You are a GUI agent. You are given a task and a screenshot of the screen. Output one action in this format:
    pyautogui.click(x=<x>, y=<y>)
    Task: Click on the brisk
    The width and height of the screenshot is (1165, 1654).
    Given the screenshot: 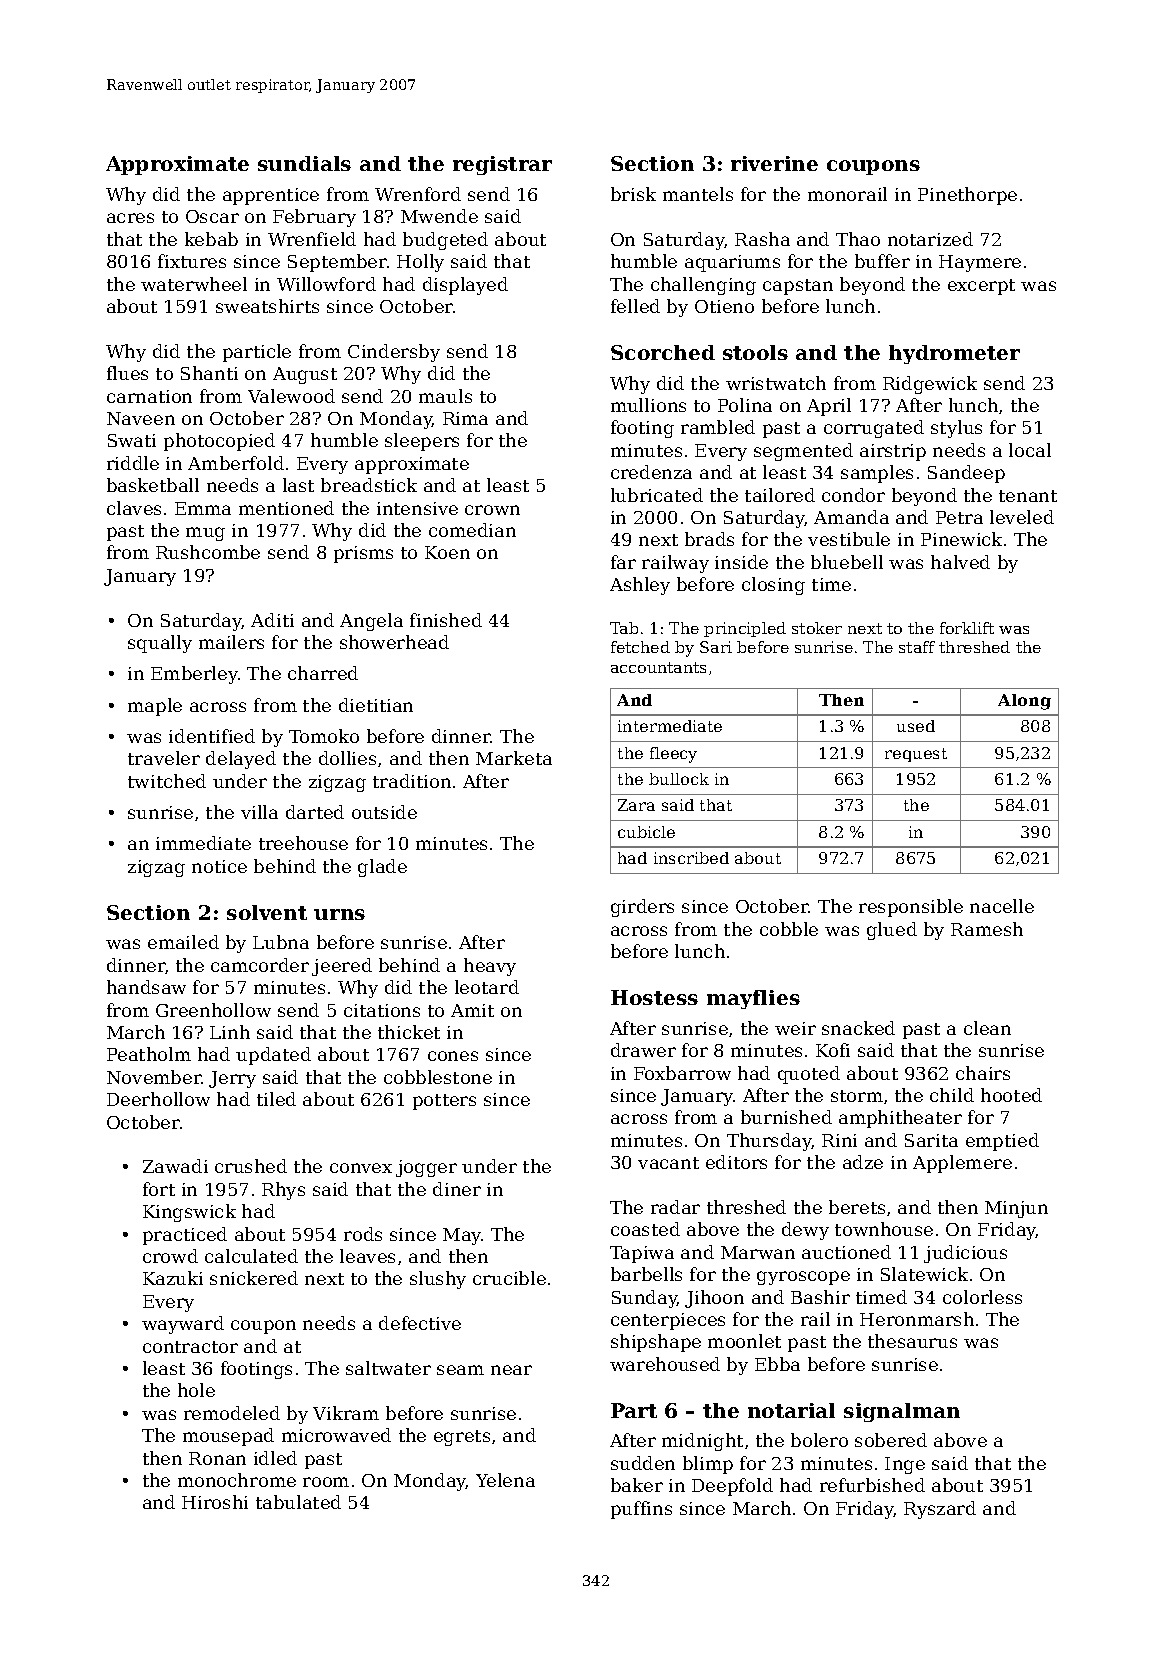 What is the action you would take?
    pyautogui.click(x=633, y=194)
